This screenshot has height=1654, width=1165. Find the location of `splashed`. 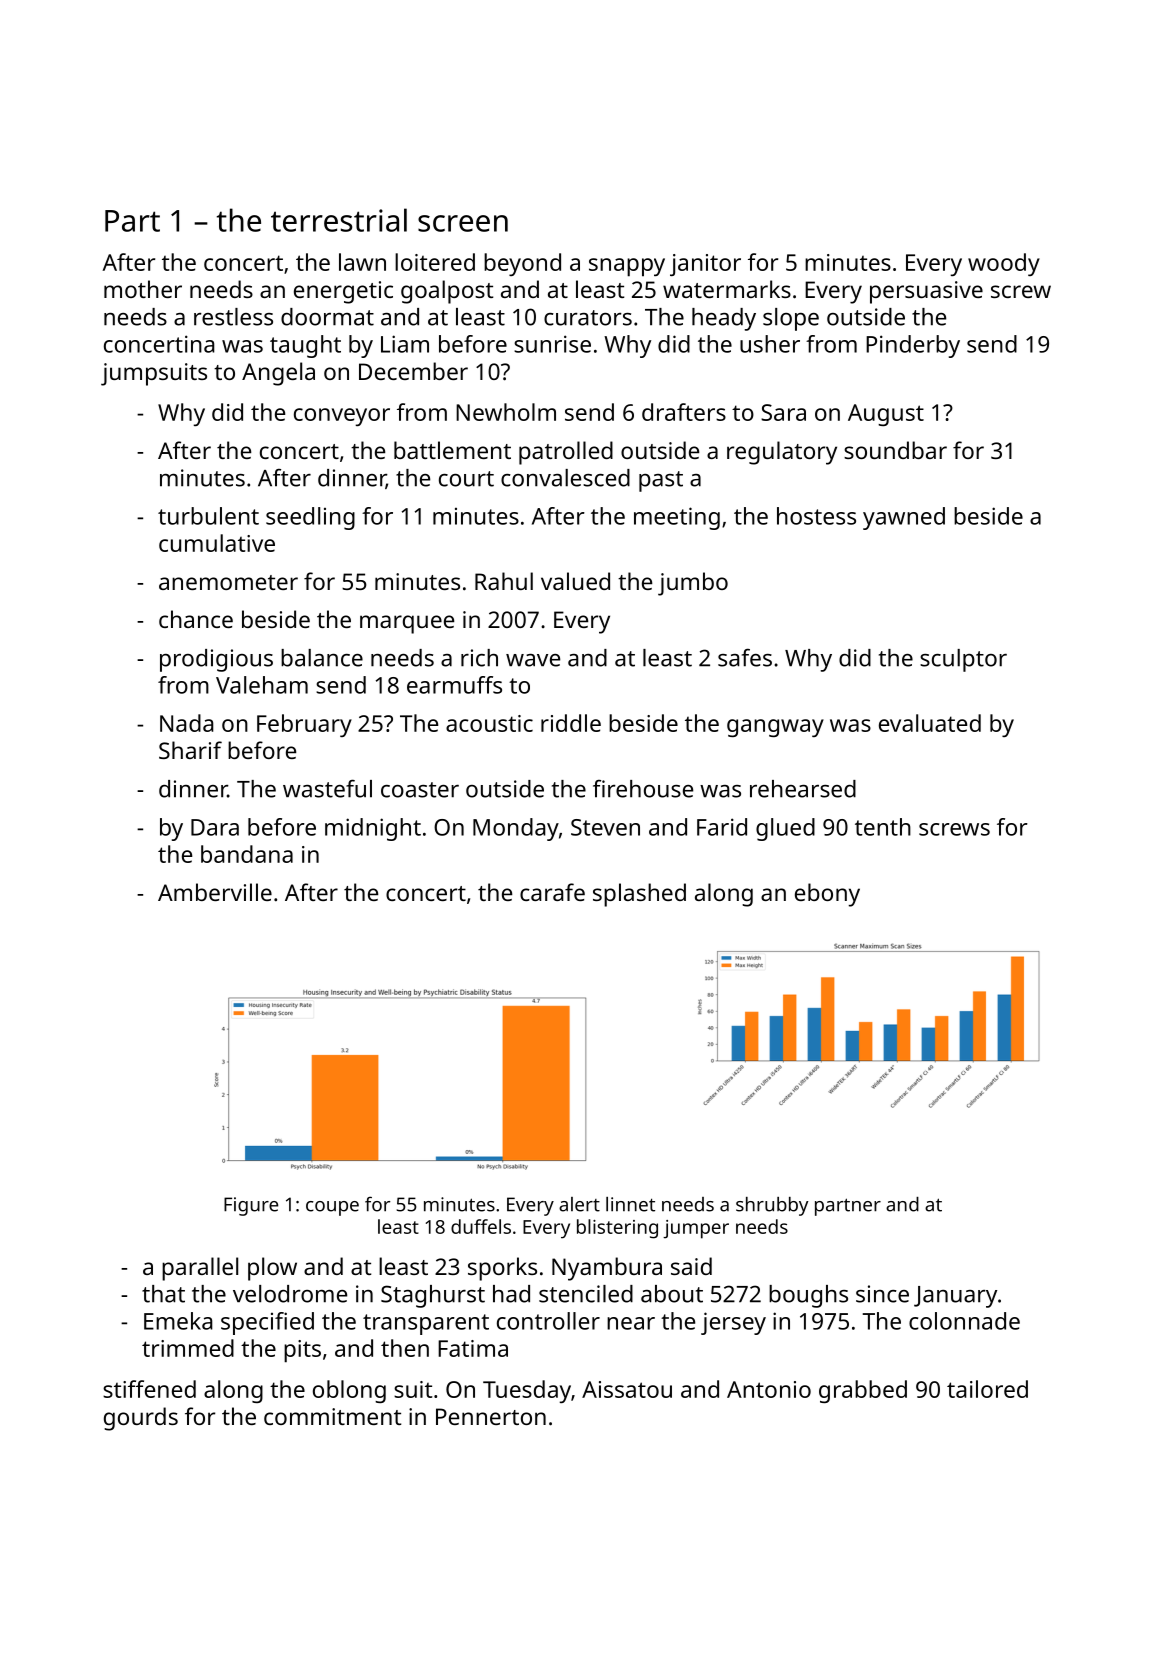

splashed is located at coordinates (639, 895).
